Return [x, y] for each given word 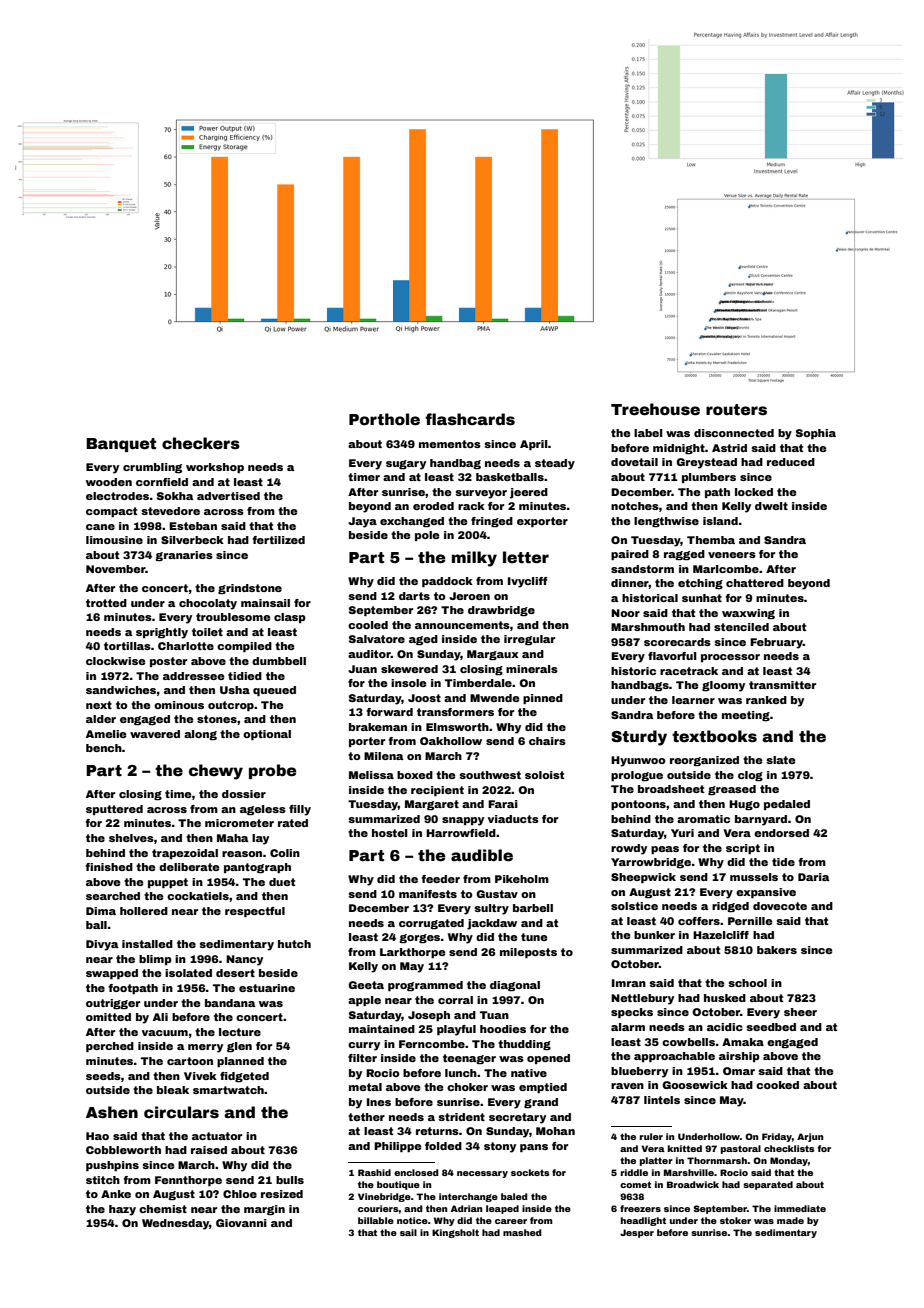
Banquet [121, 445]
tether [366, 1117]
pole [427, 536]
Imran [629, 983]
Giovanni [241, 1223]
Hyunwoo [638, 761]
